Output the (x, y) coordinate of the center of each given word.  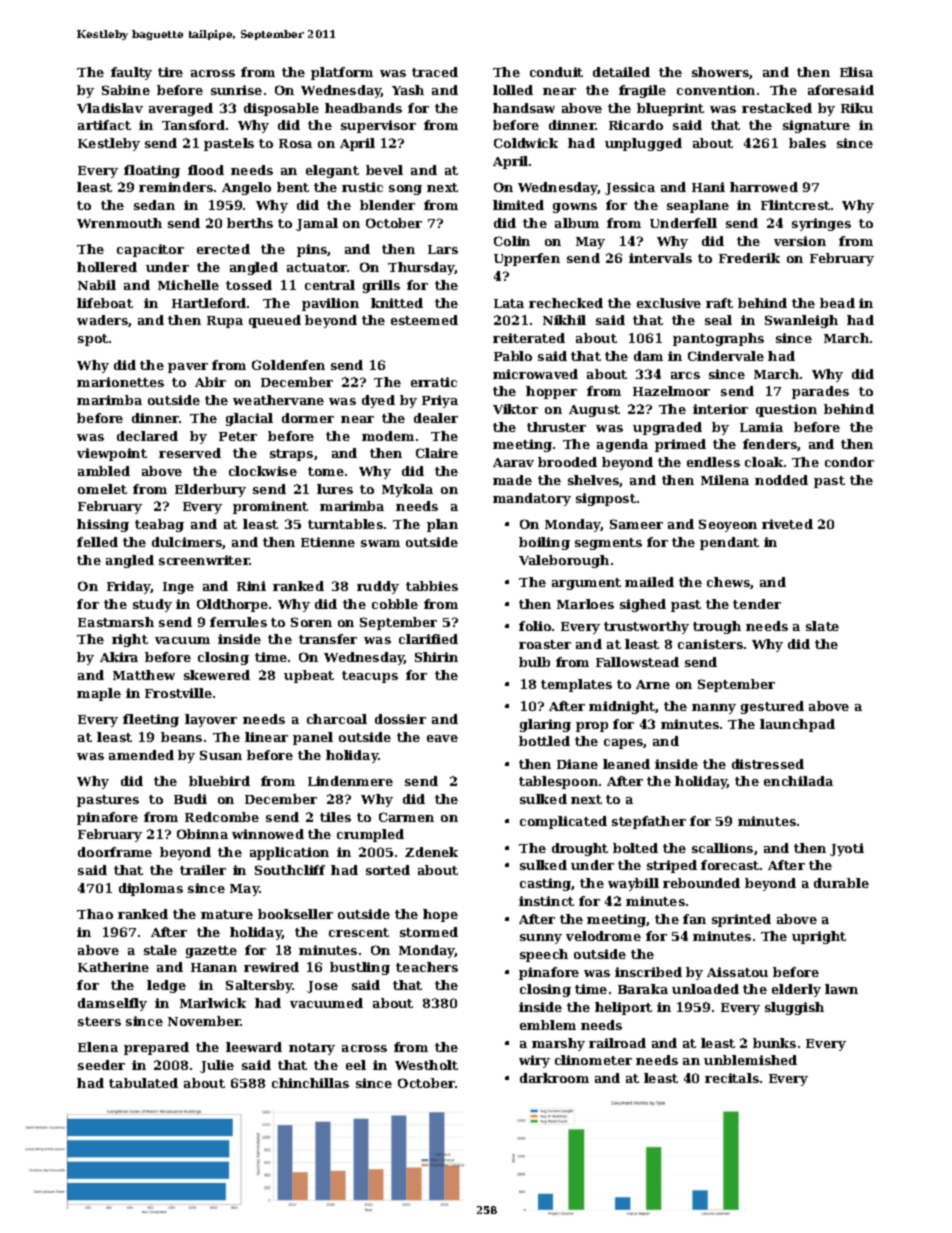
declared (147, 436)
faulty (131, 73)
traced (435, 72)
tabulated (143, 1083)
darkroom (554, 1078)
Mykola (407, 490)
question (786, 410)
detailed (621, 72)
